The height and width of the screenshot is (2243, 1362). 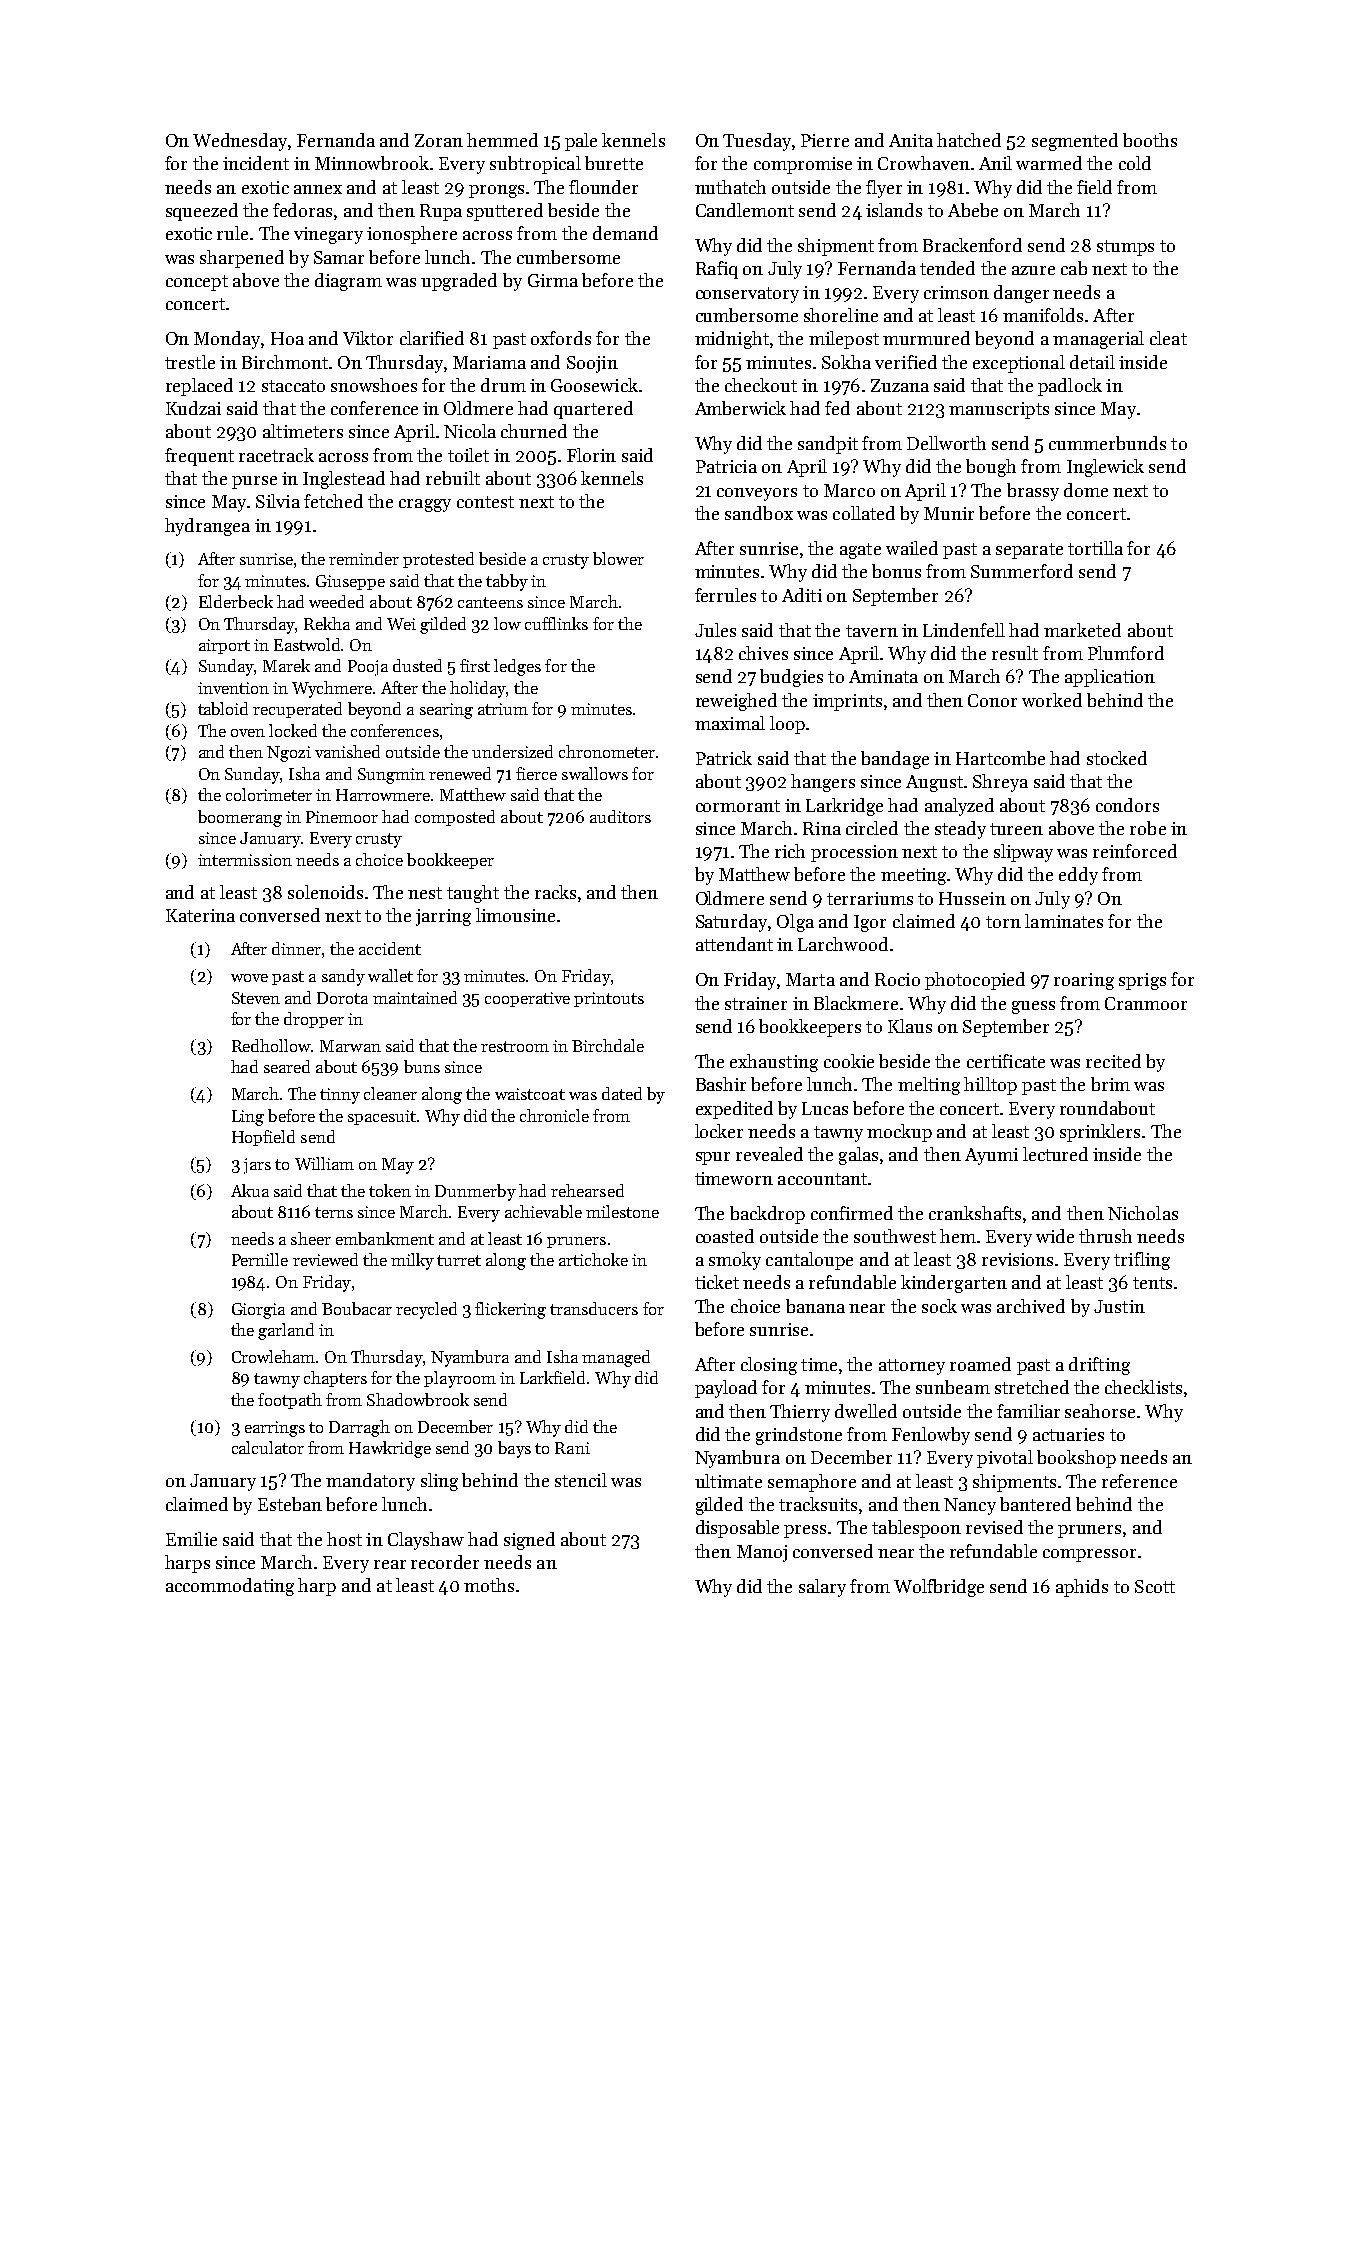 I want to click on Esteban, so click(x=290, y=1504).
